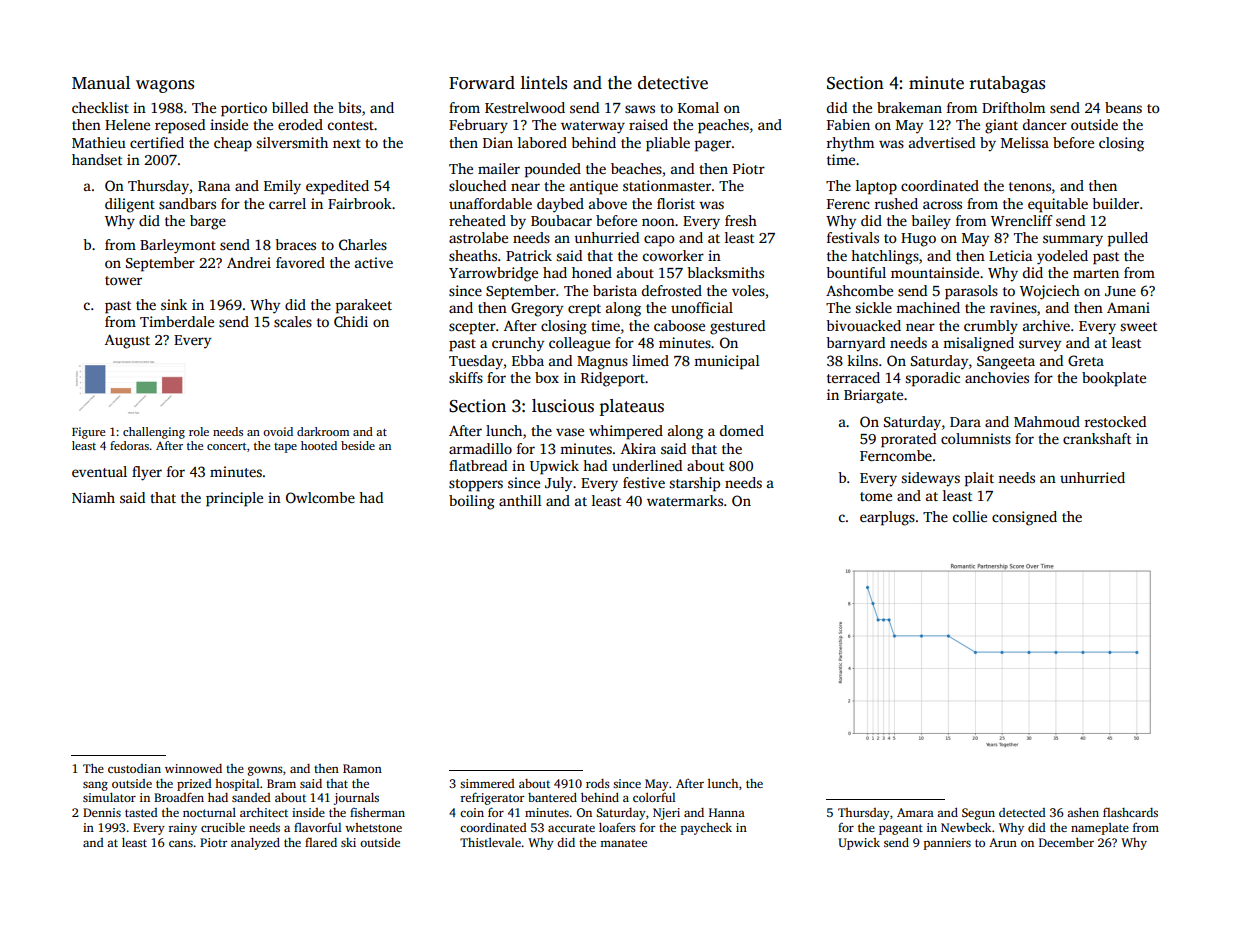 Image resolution: width=1233 pixels, height=952 pixels. What do you see at coordinates (362, 768) in the screenshot?
I see `Ramon` at bounding box center [362, 768].
